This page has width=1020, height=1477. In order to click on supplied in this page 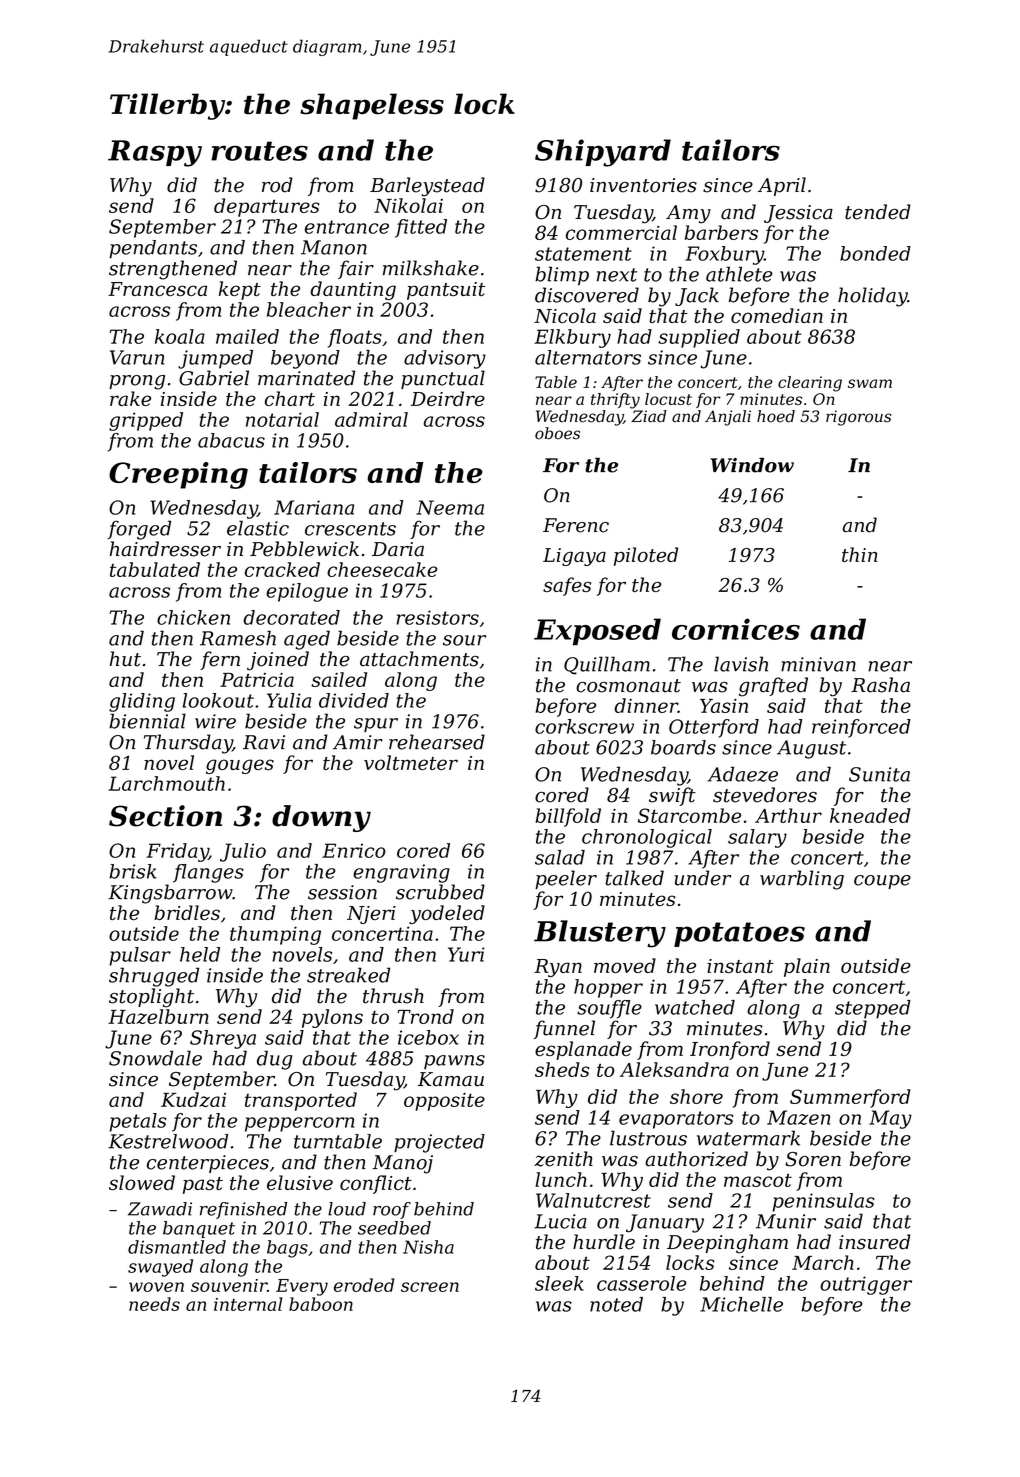, I will do `click(699, 338)`.
